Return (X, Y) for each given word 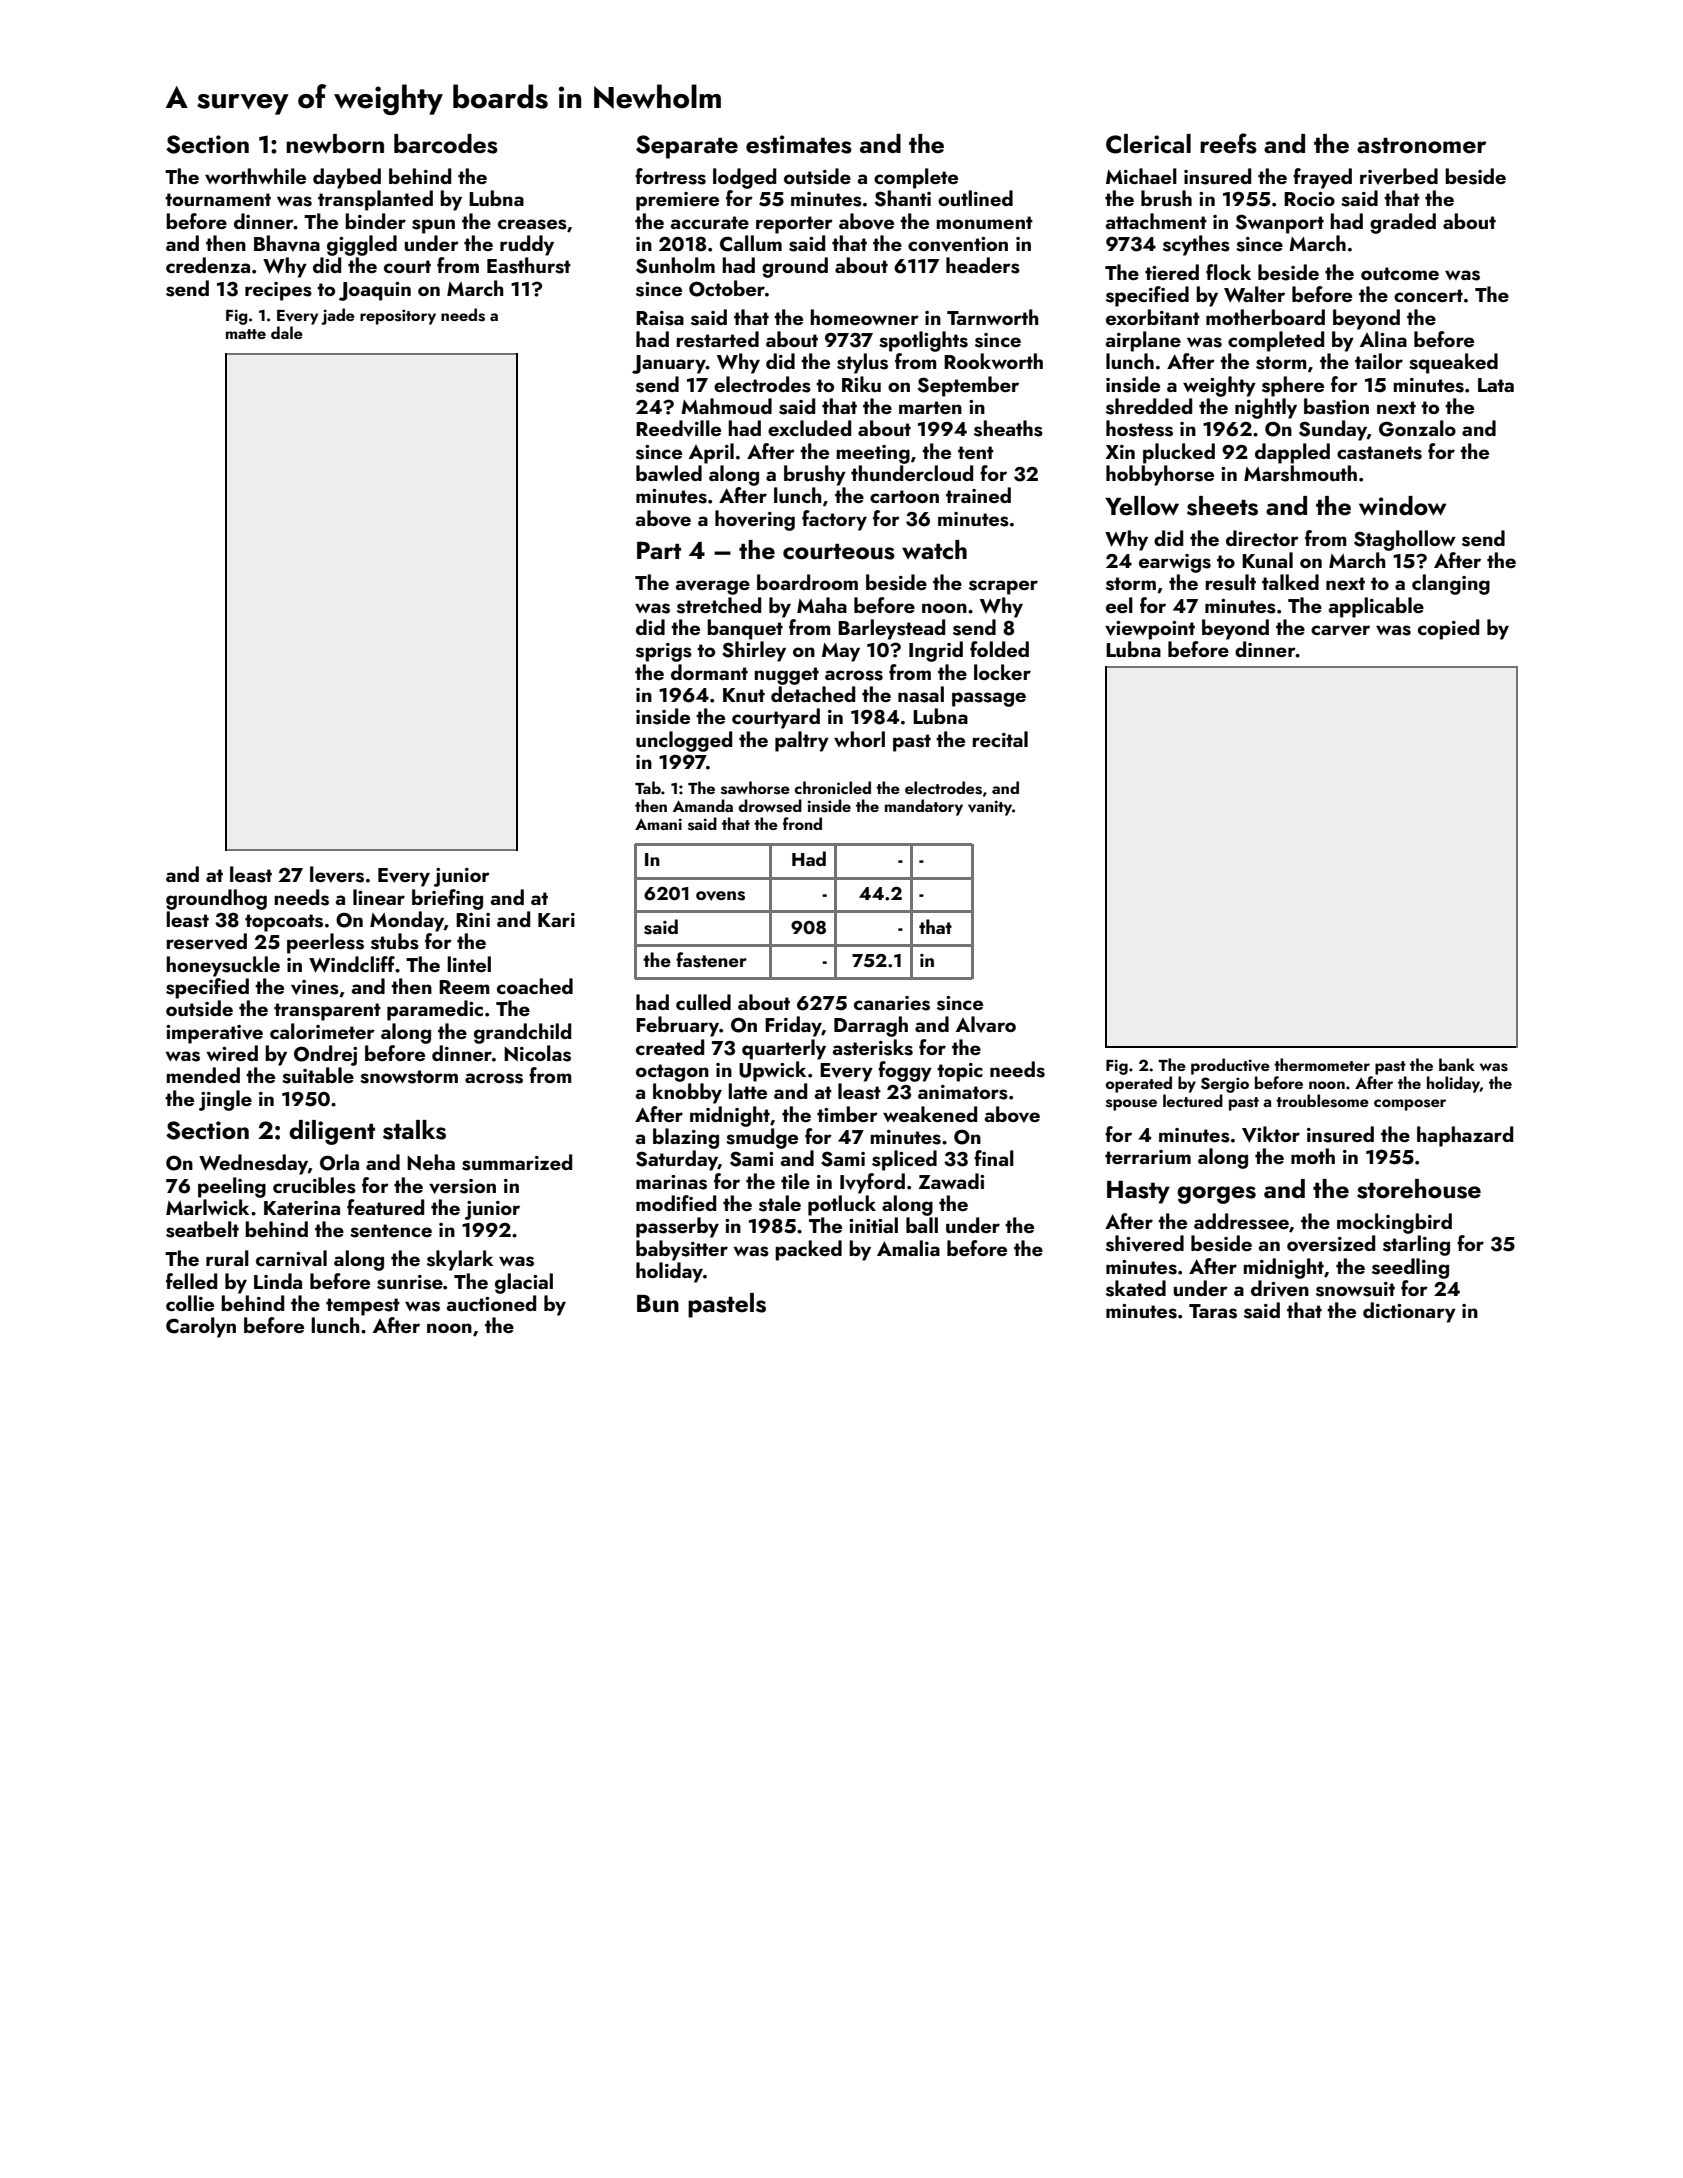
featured (385, 1207)
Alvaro (986, 1024)
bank (1457, 1064)
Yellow (1142, 506)
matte (246, 334)
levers (337, 874)
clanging (1451, 584)
